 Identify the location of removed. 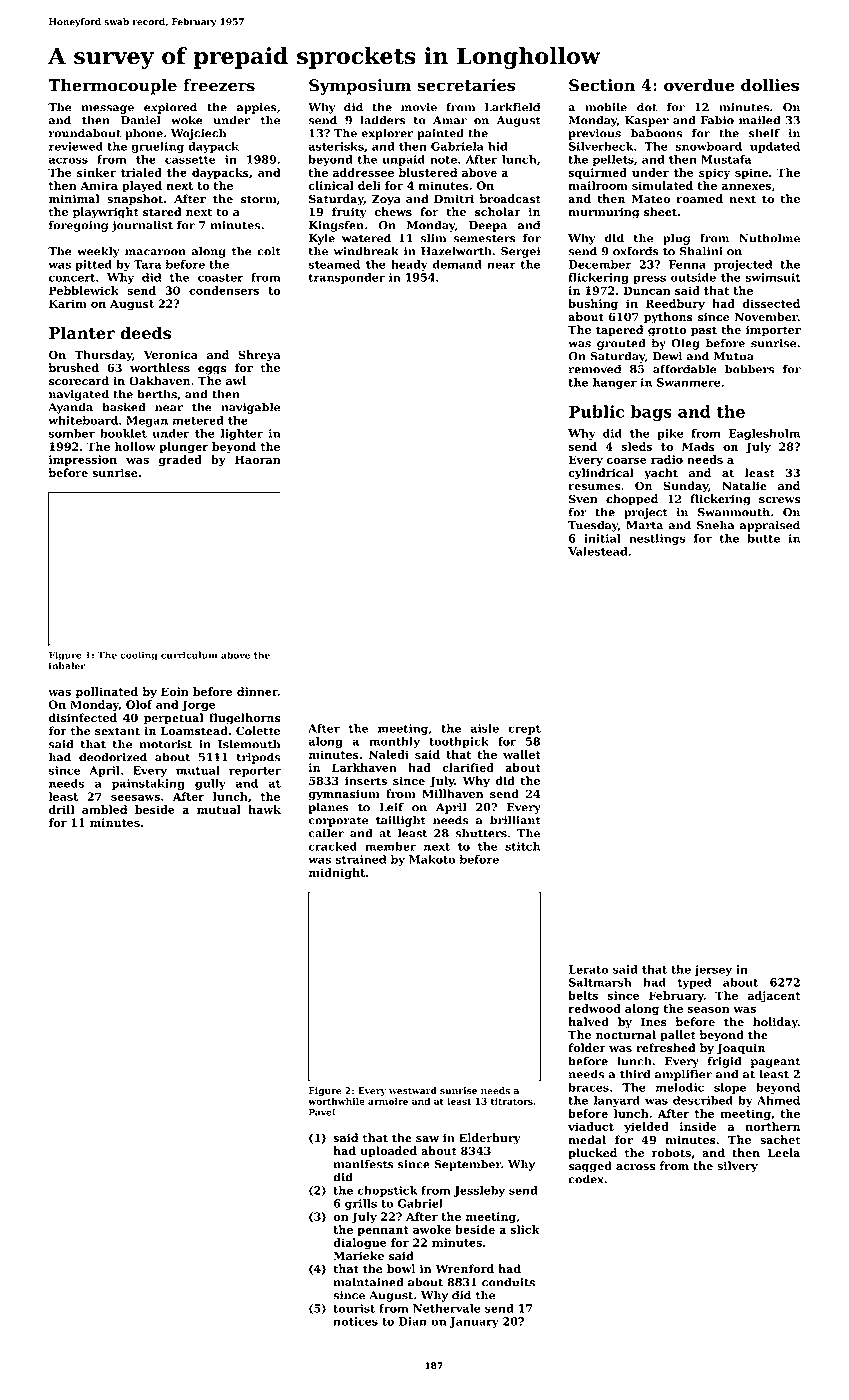
(595, 369).
